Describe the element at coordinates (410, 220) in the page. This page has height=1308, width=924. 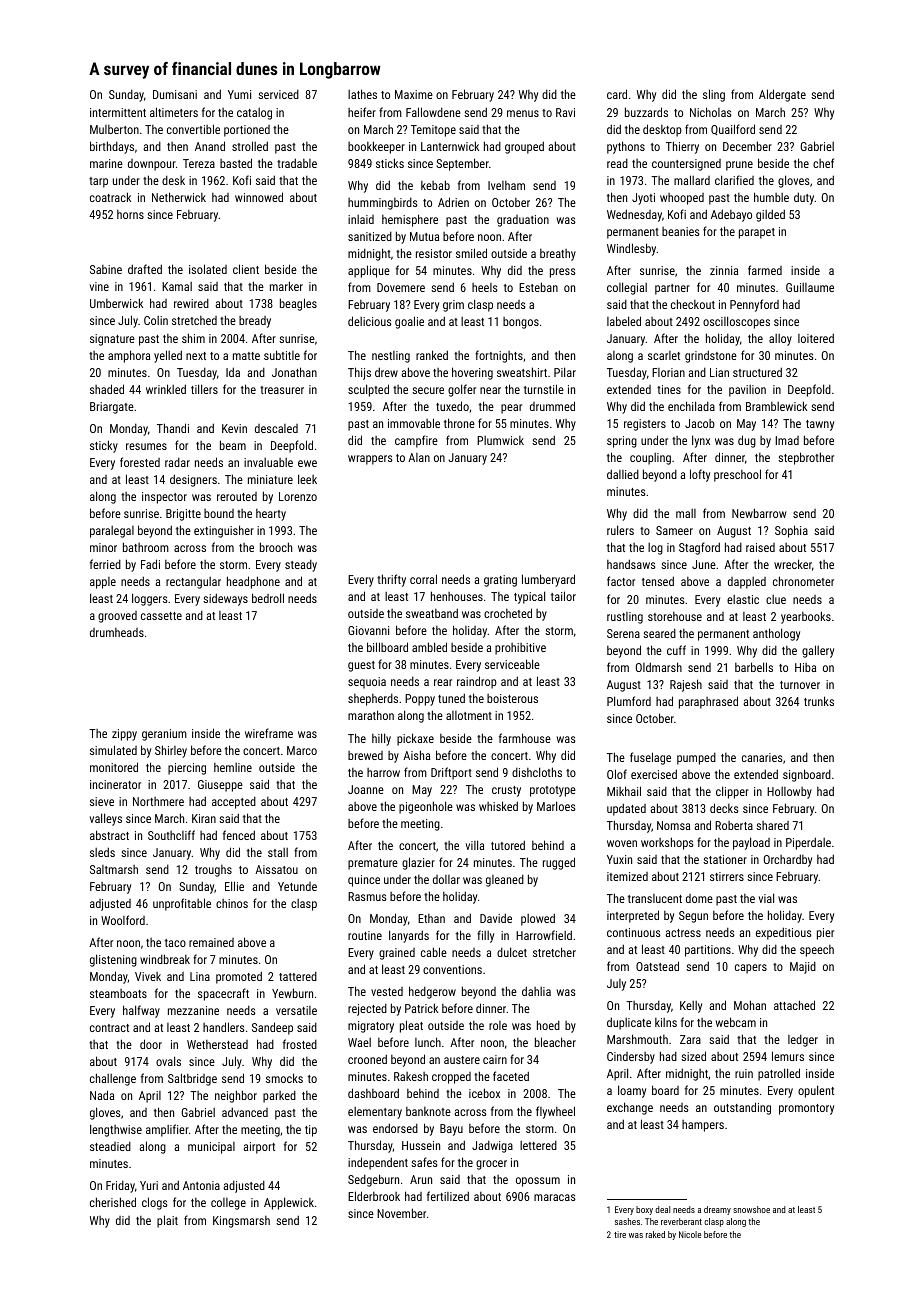
I see `hemisphere` at that location.
